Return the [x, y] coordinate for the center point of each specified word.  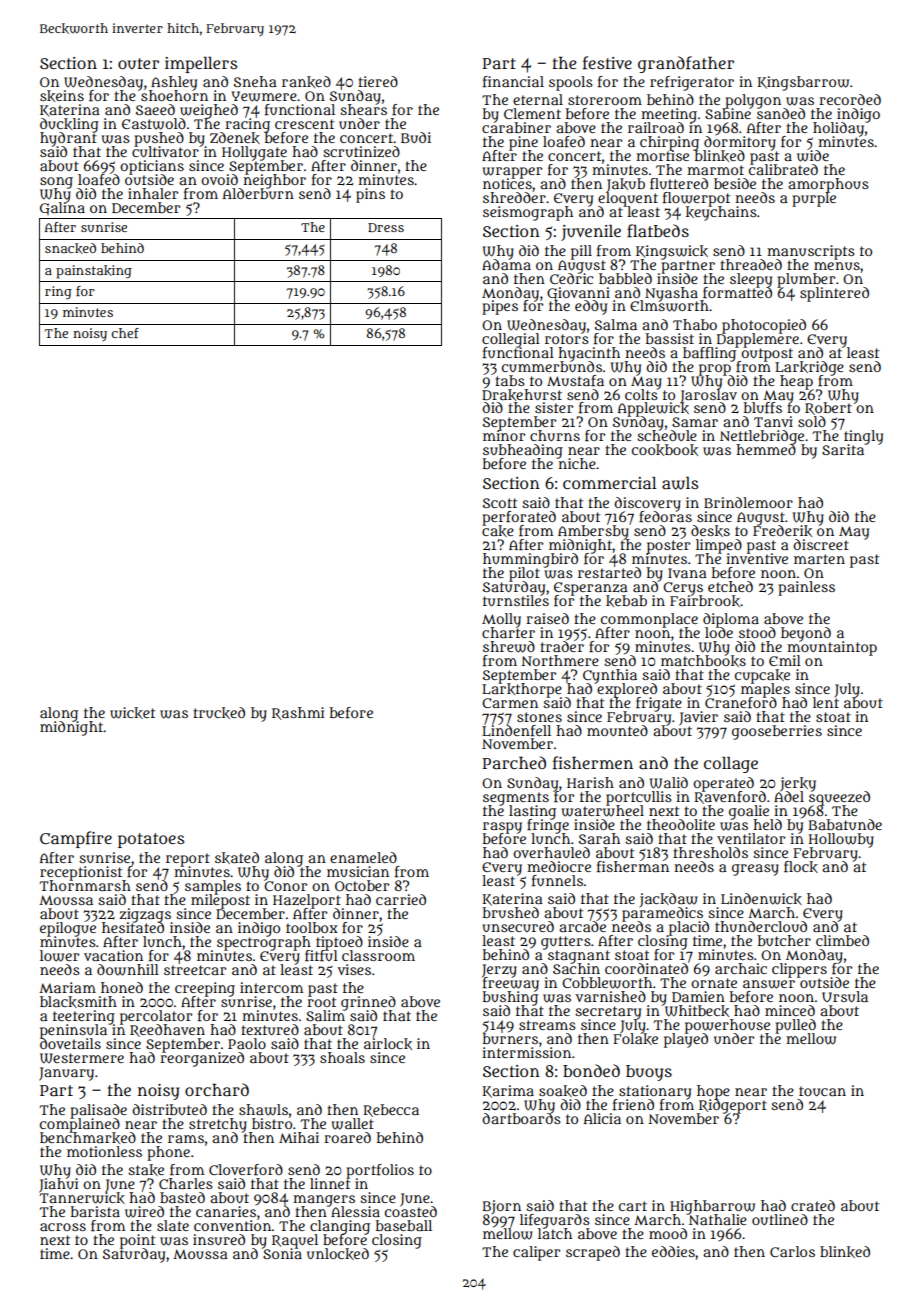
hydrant [68, 139]
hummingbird [530, 560]
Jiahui [58, 1185]
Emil [785, 660]
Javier [698, 718]
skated [237, 858]
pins [370, 195]
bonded [591, 1070]
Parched [514, 762]
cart [633, 1206]
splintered [834, 294]
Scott [500, 503]
